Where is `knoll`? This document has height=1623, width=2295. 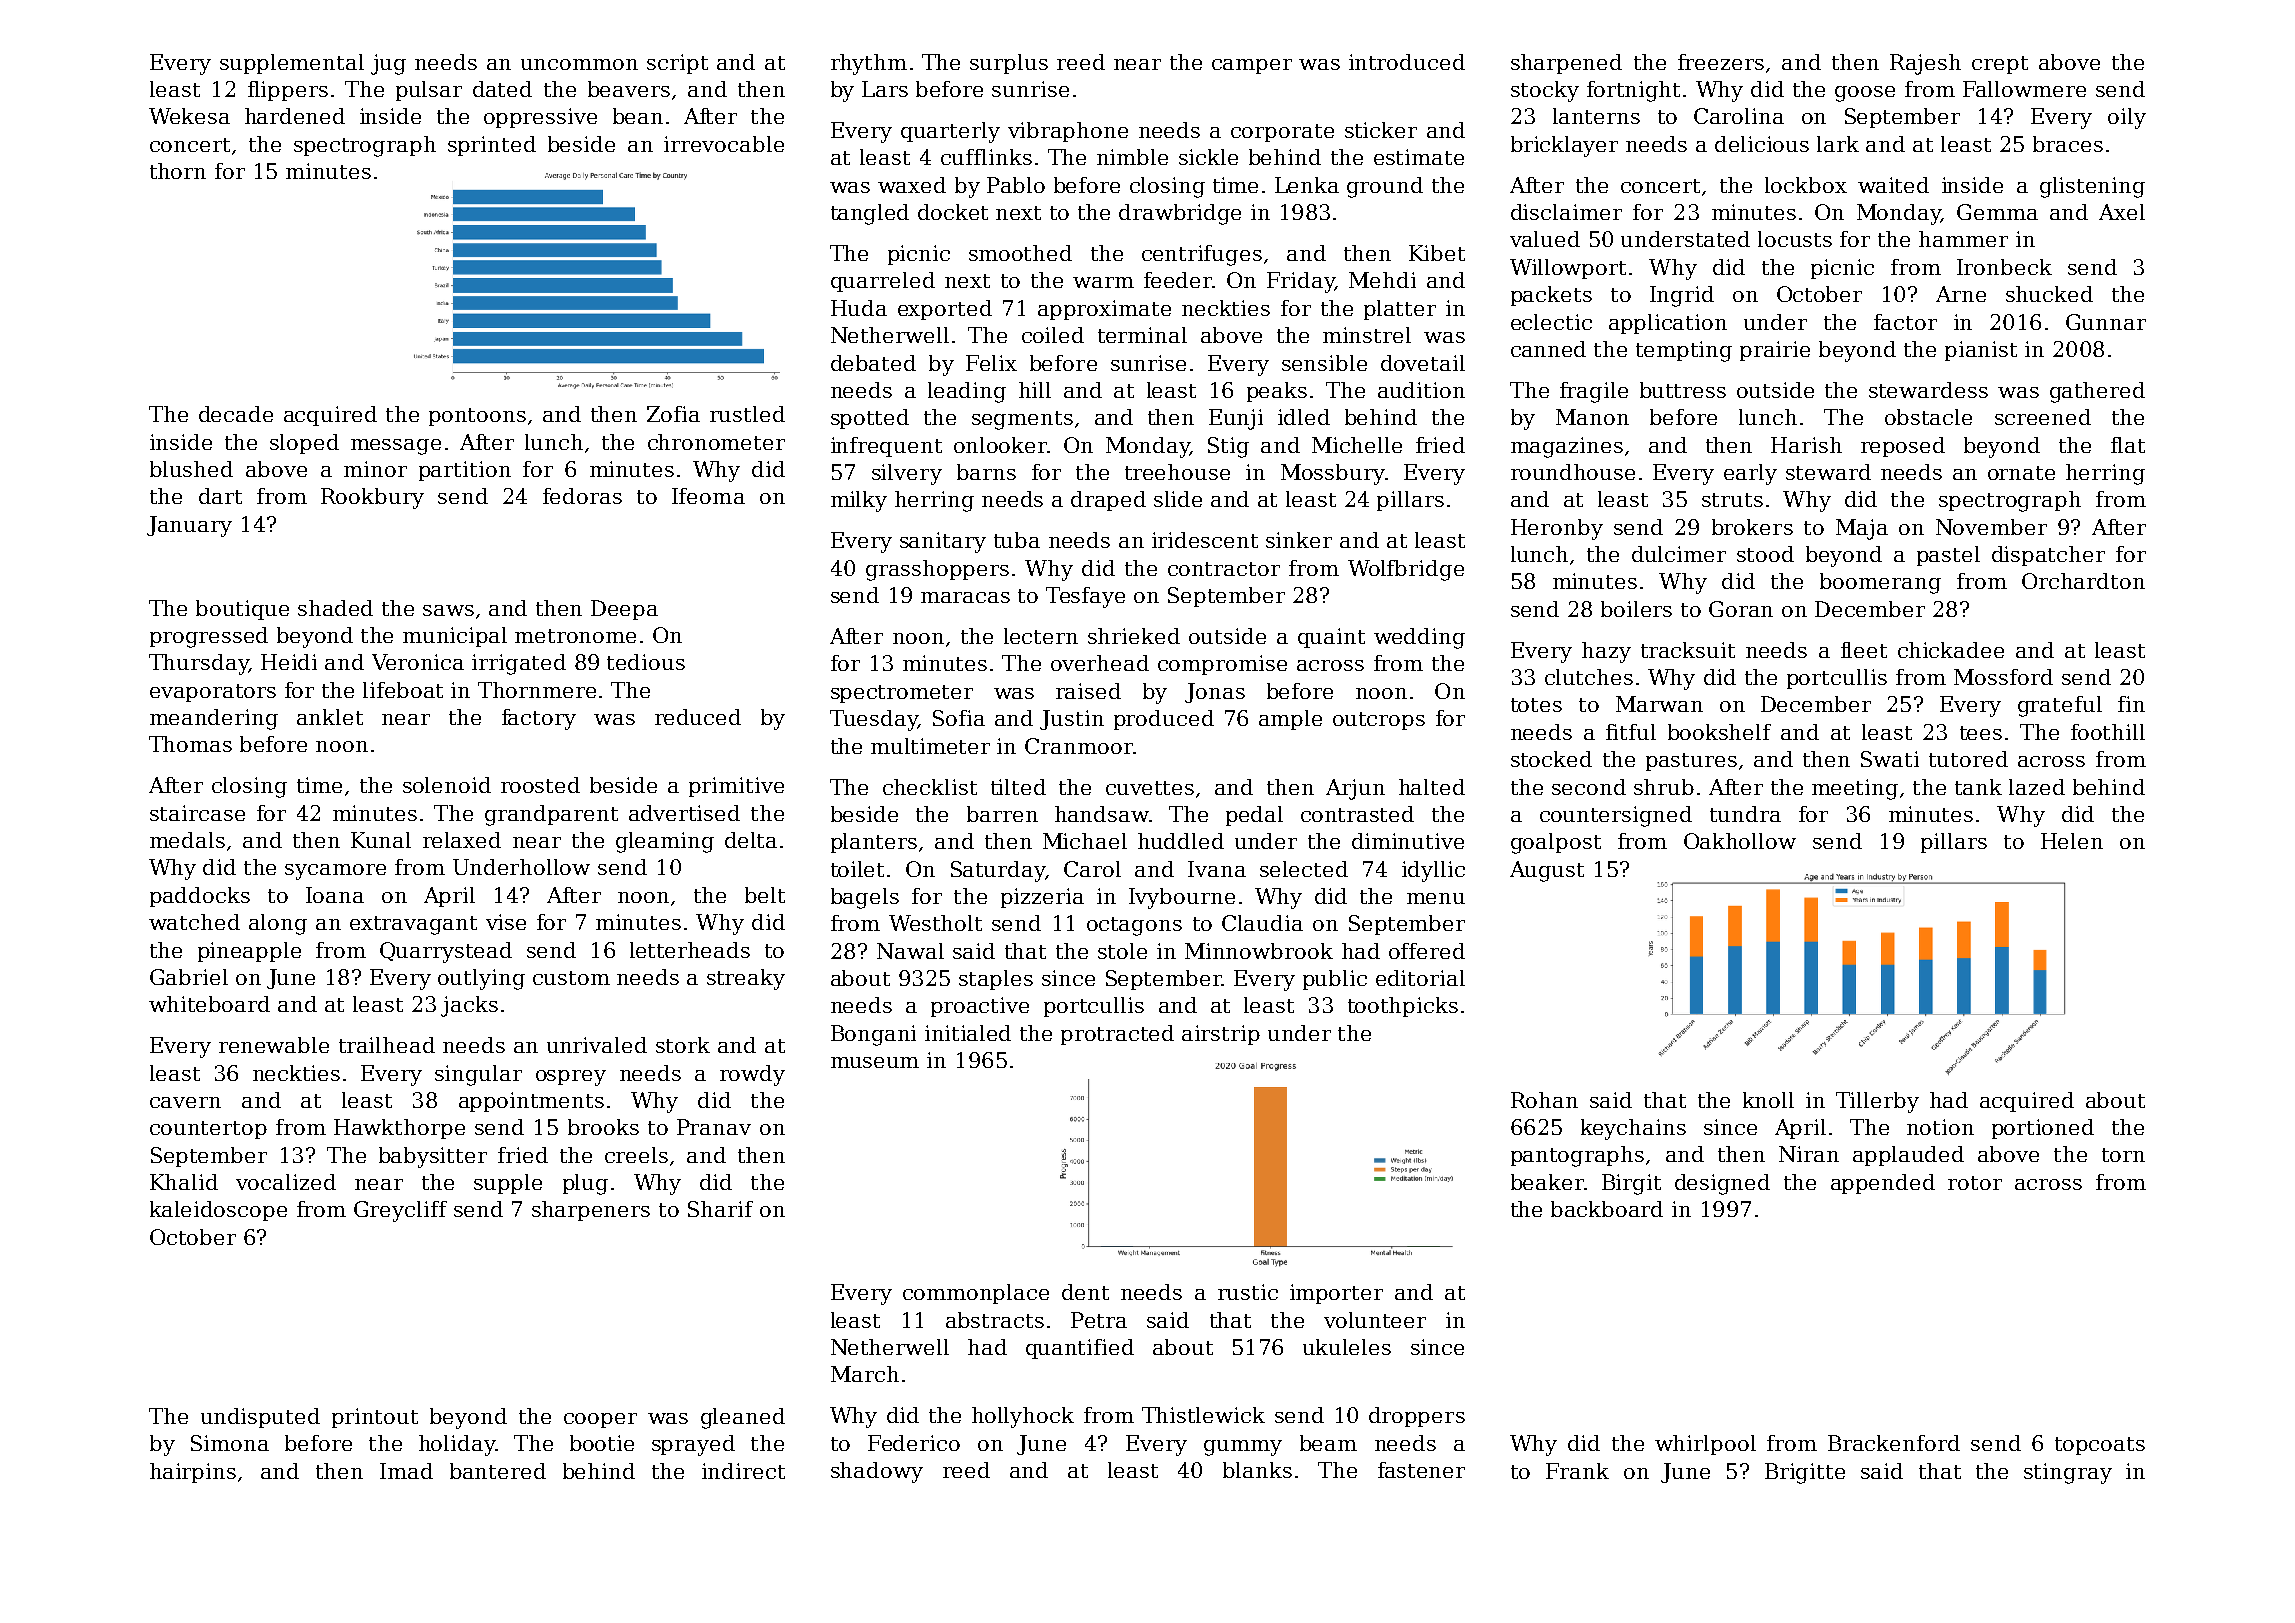 knoll is located at coordinates (1768, 1100).
